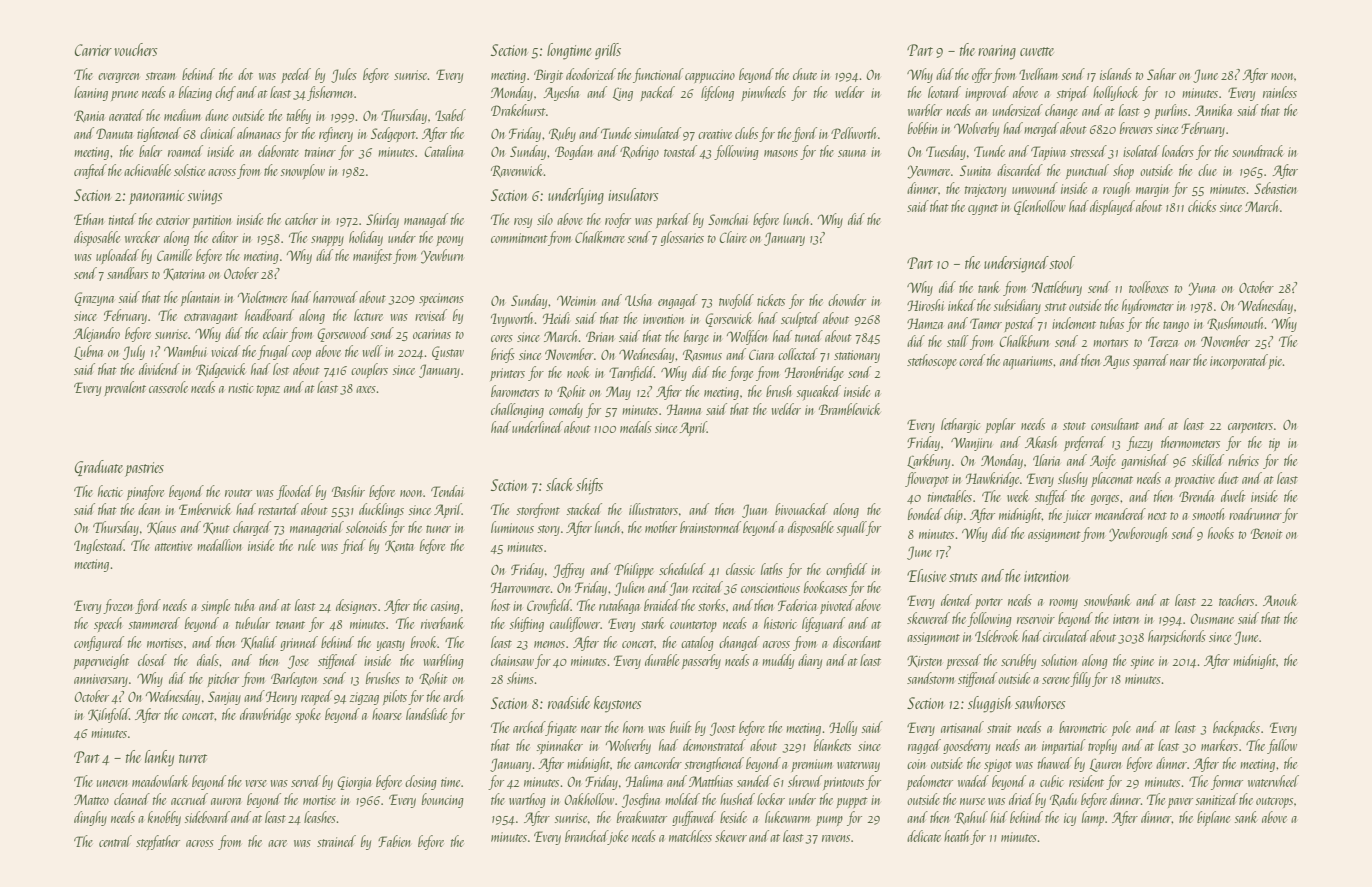  Describe the element at coordinates (443, 800) in the screenshot. I see `bouncing` at that location.
